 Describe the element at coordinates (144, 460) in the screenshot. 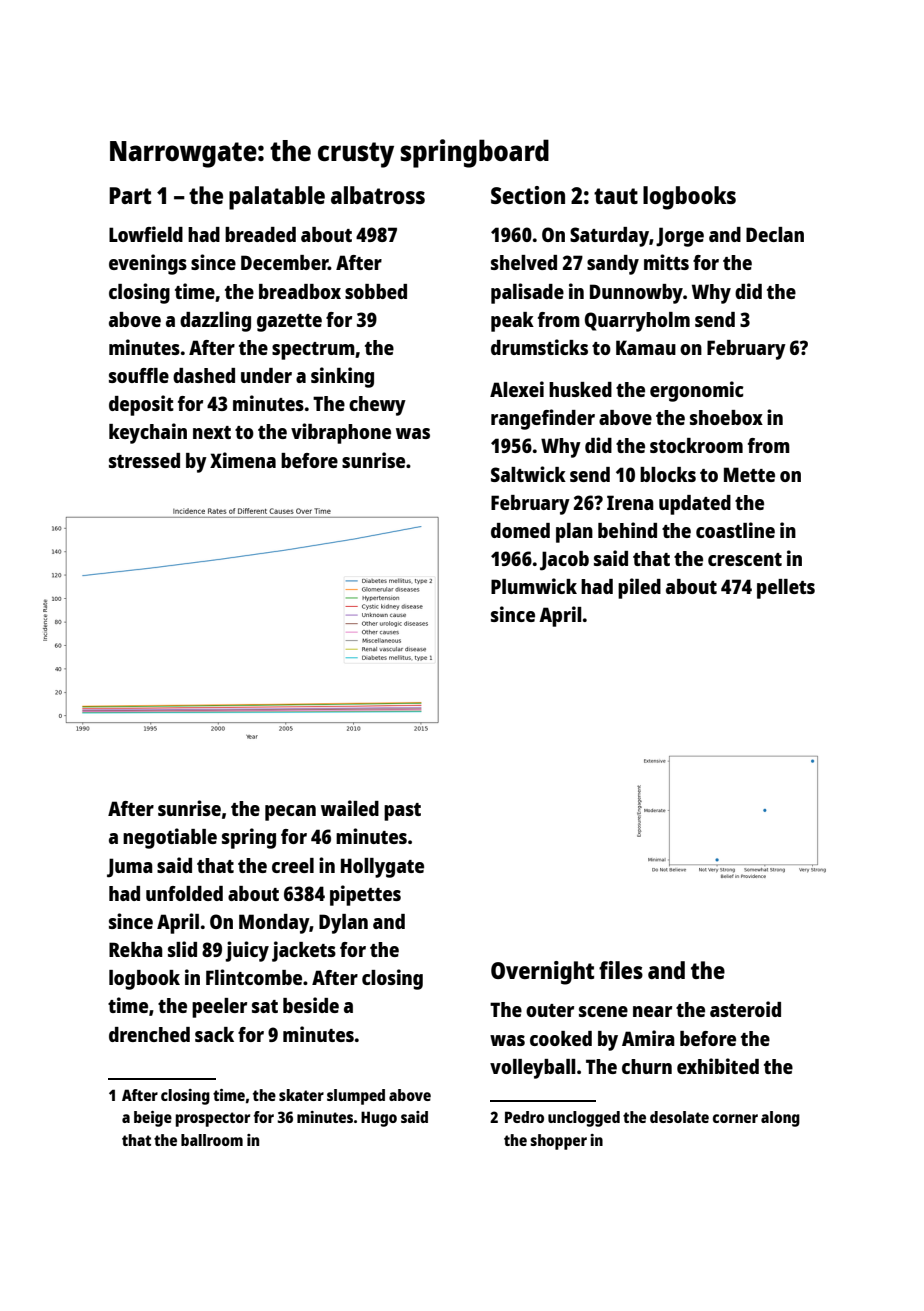

I see `stressed` at that location.
